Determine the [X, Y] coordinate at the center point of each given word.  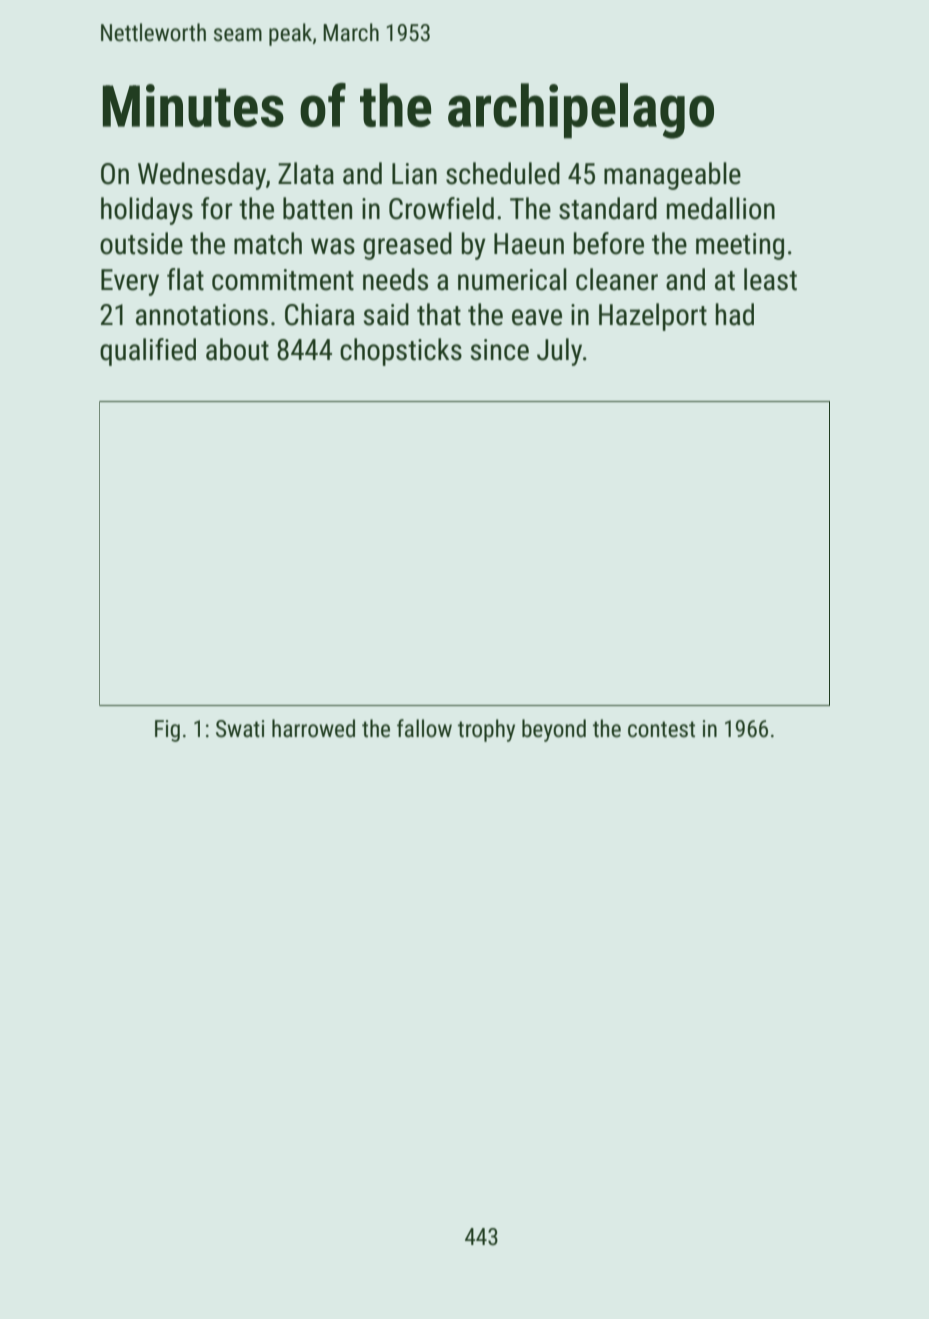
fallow [424, 728]
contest [661, 729]
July [559, 352]
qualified [148, 352]
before [609, 243]
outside [141, 243]
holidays [147, 211]
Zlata [306, 173]
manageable [672, 176]
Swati [240, 729]
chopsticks [401, 352]
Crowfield [441, 208]
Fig [167, 731]
